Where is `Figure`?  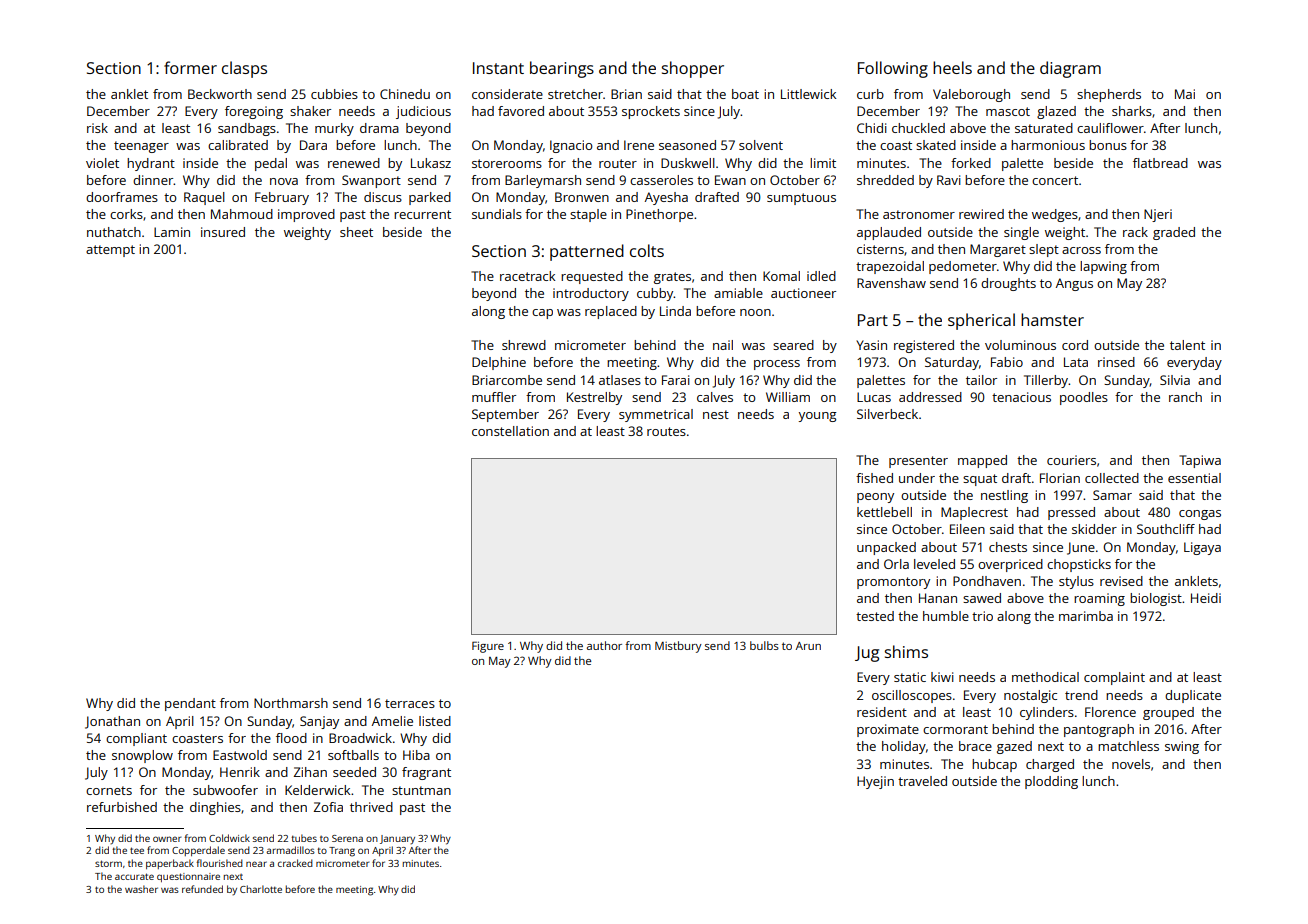
Figure is located at coordinates (488, 647).
